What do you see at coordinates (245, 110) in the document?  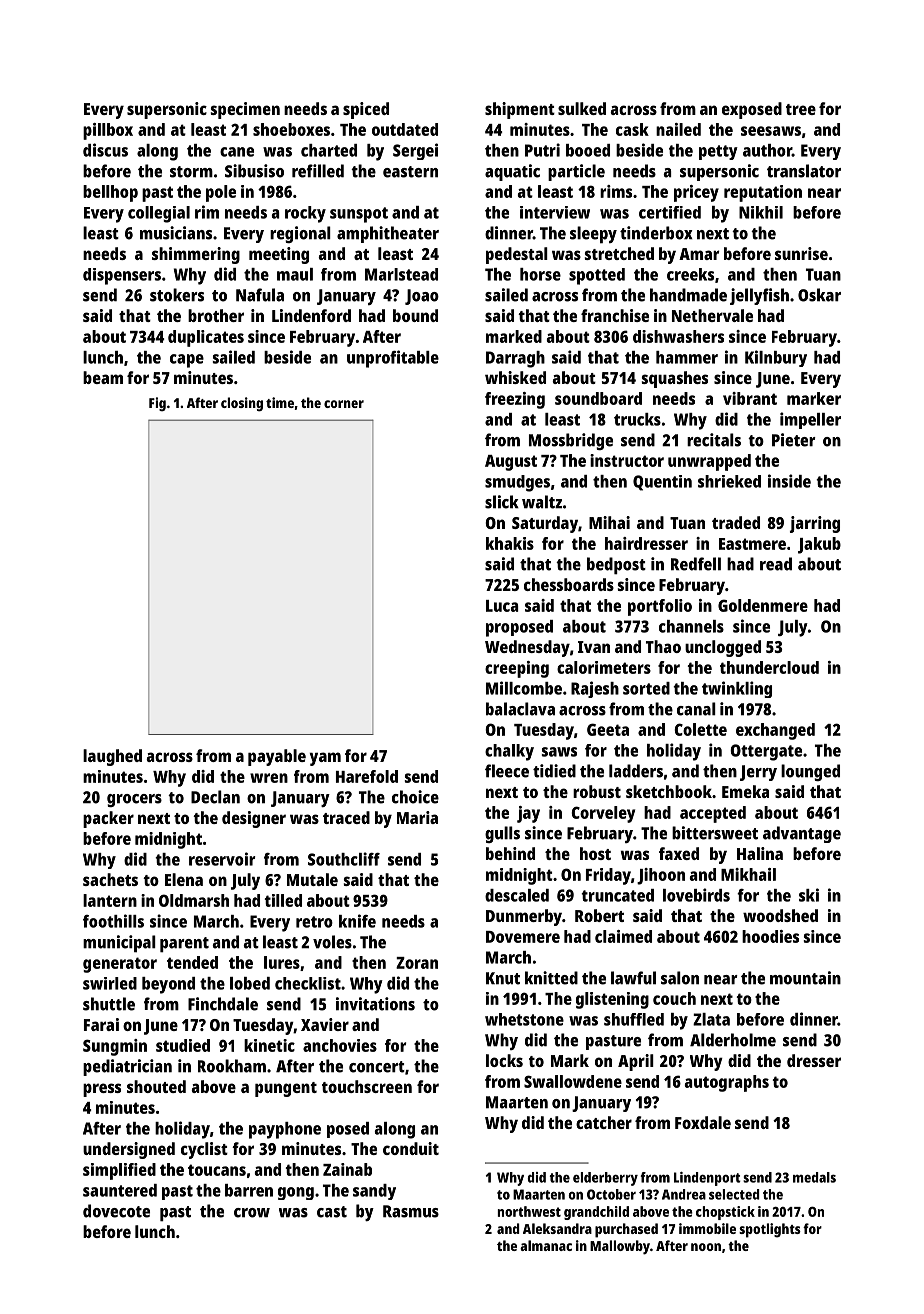 I see `specimen` at bounding box center [245, 110].
